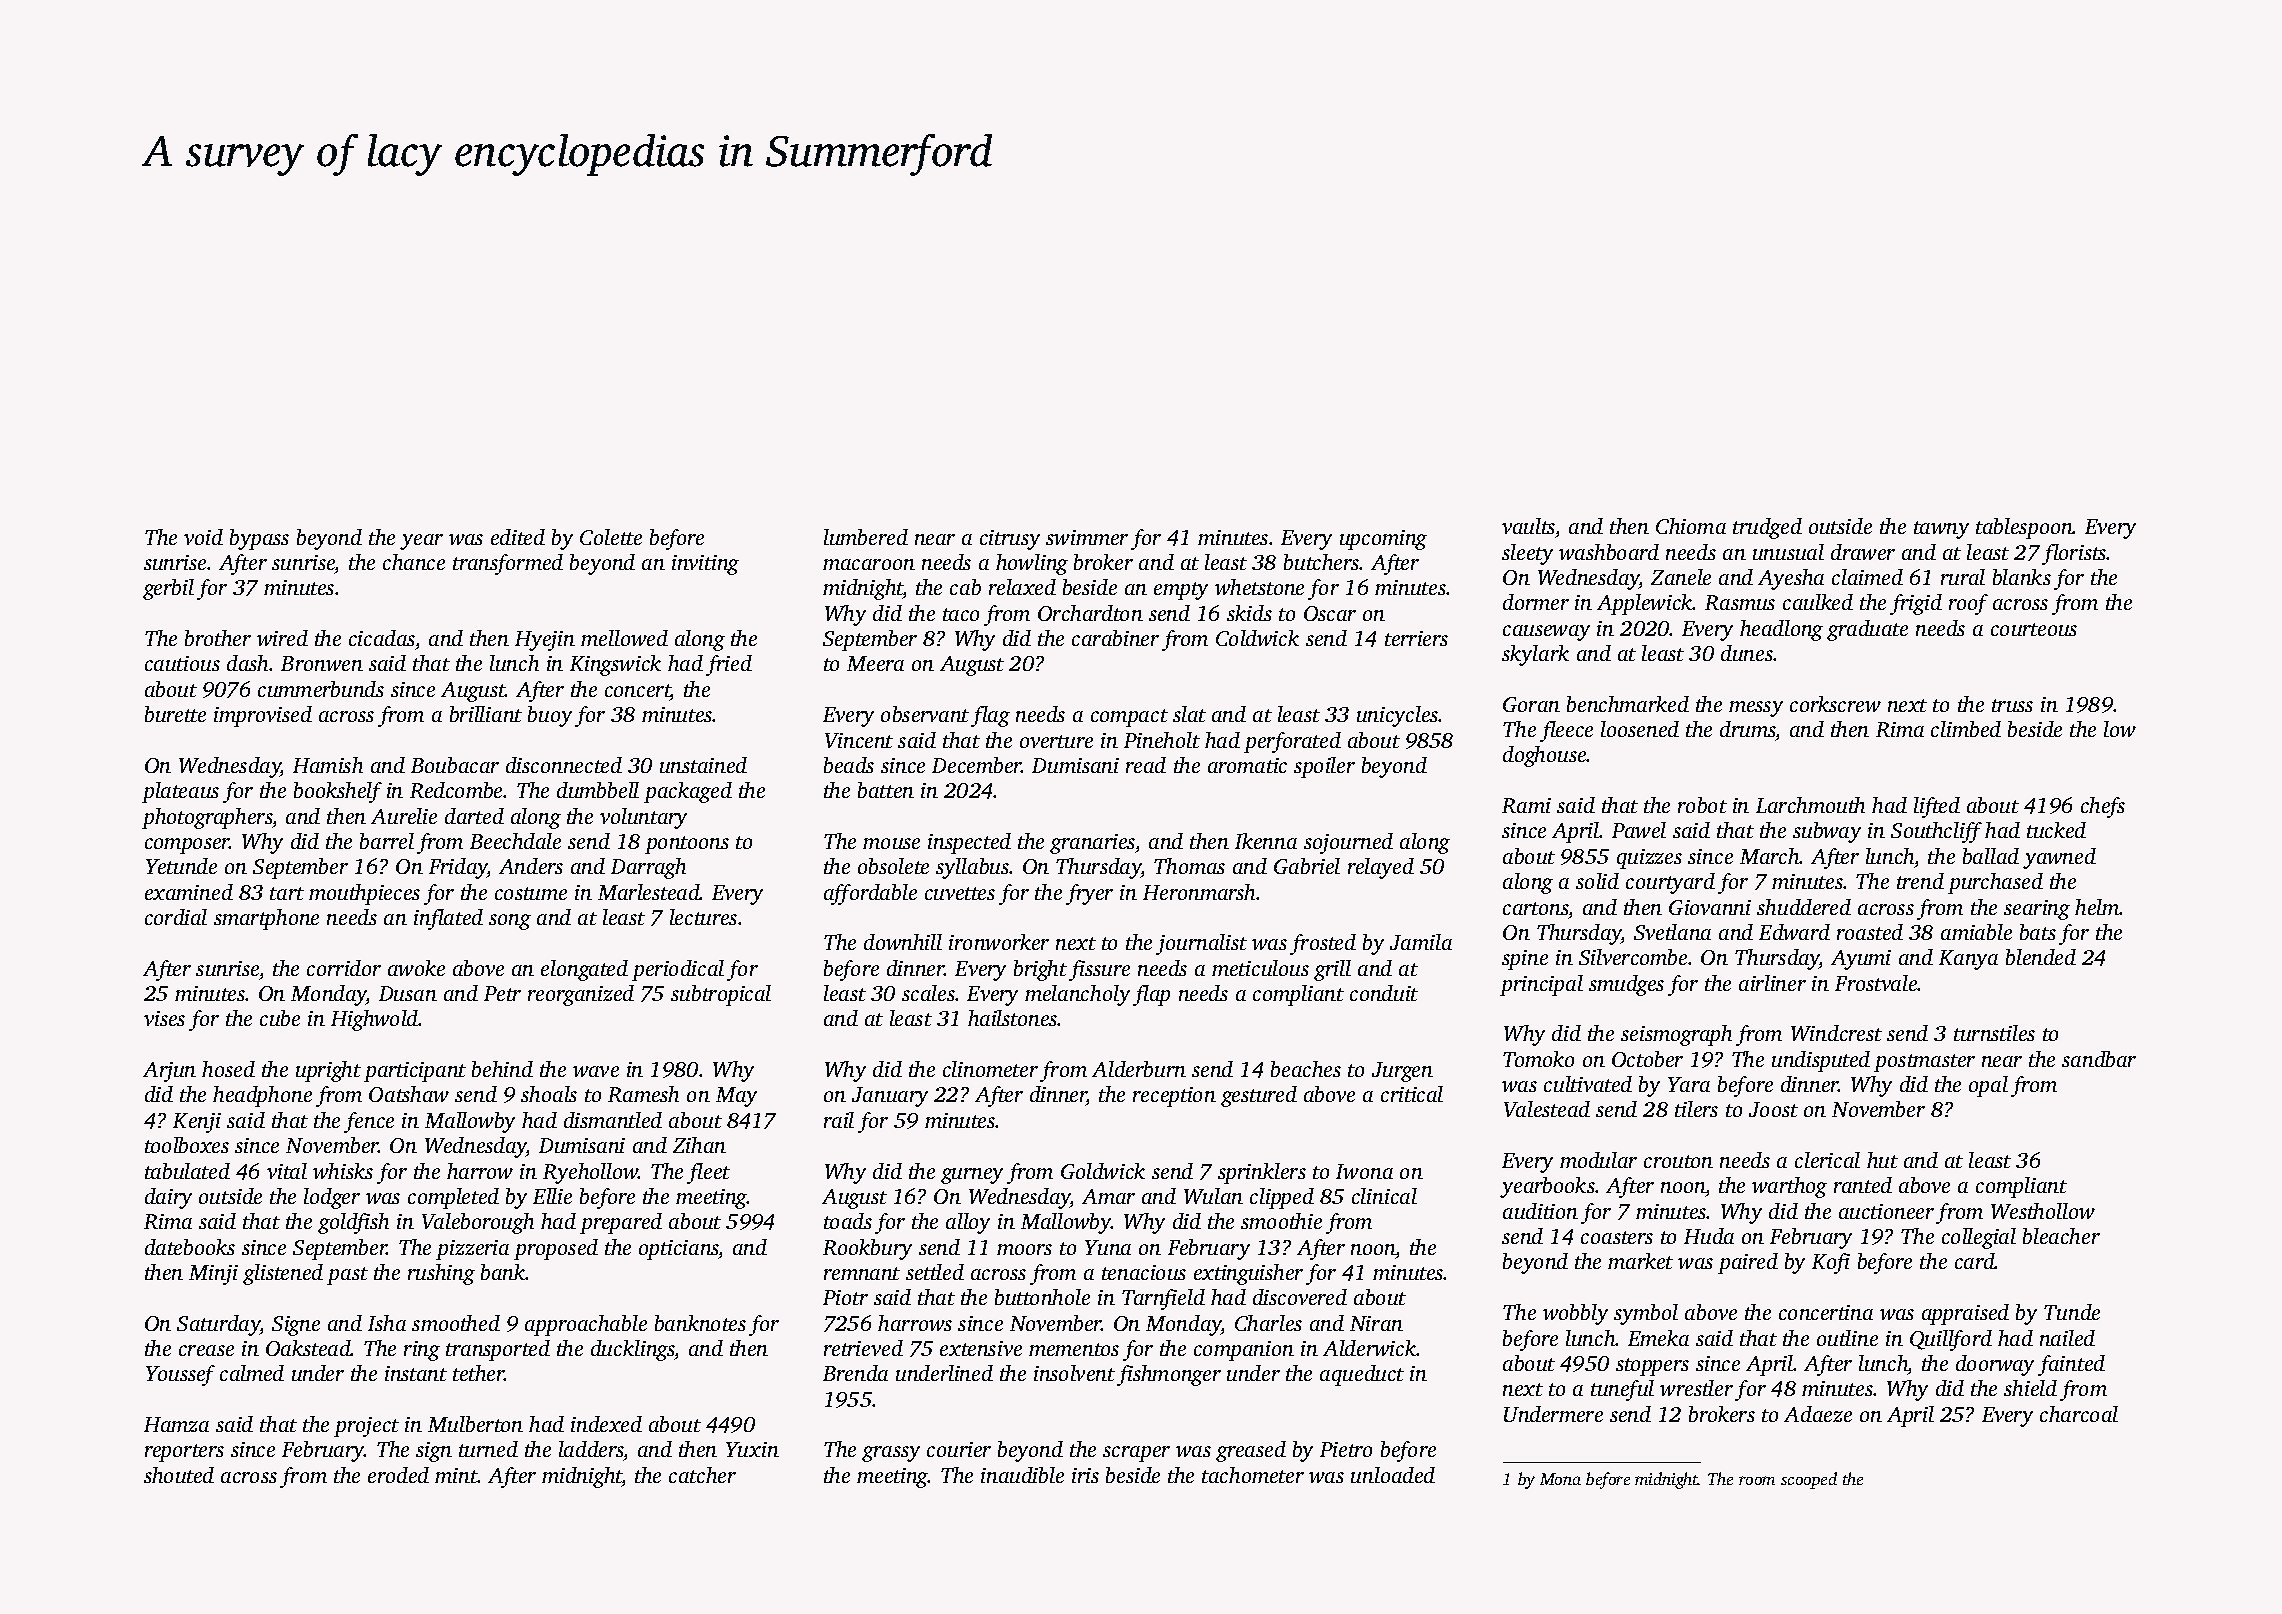 The height and width of the screenshot is (1614, 2282). I want to click on headlong, so click(1781, 630).
